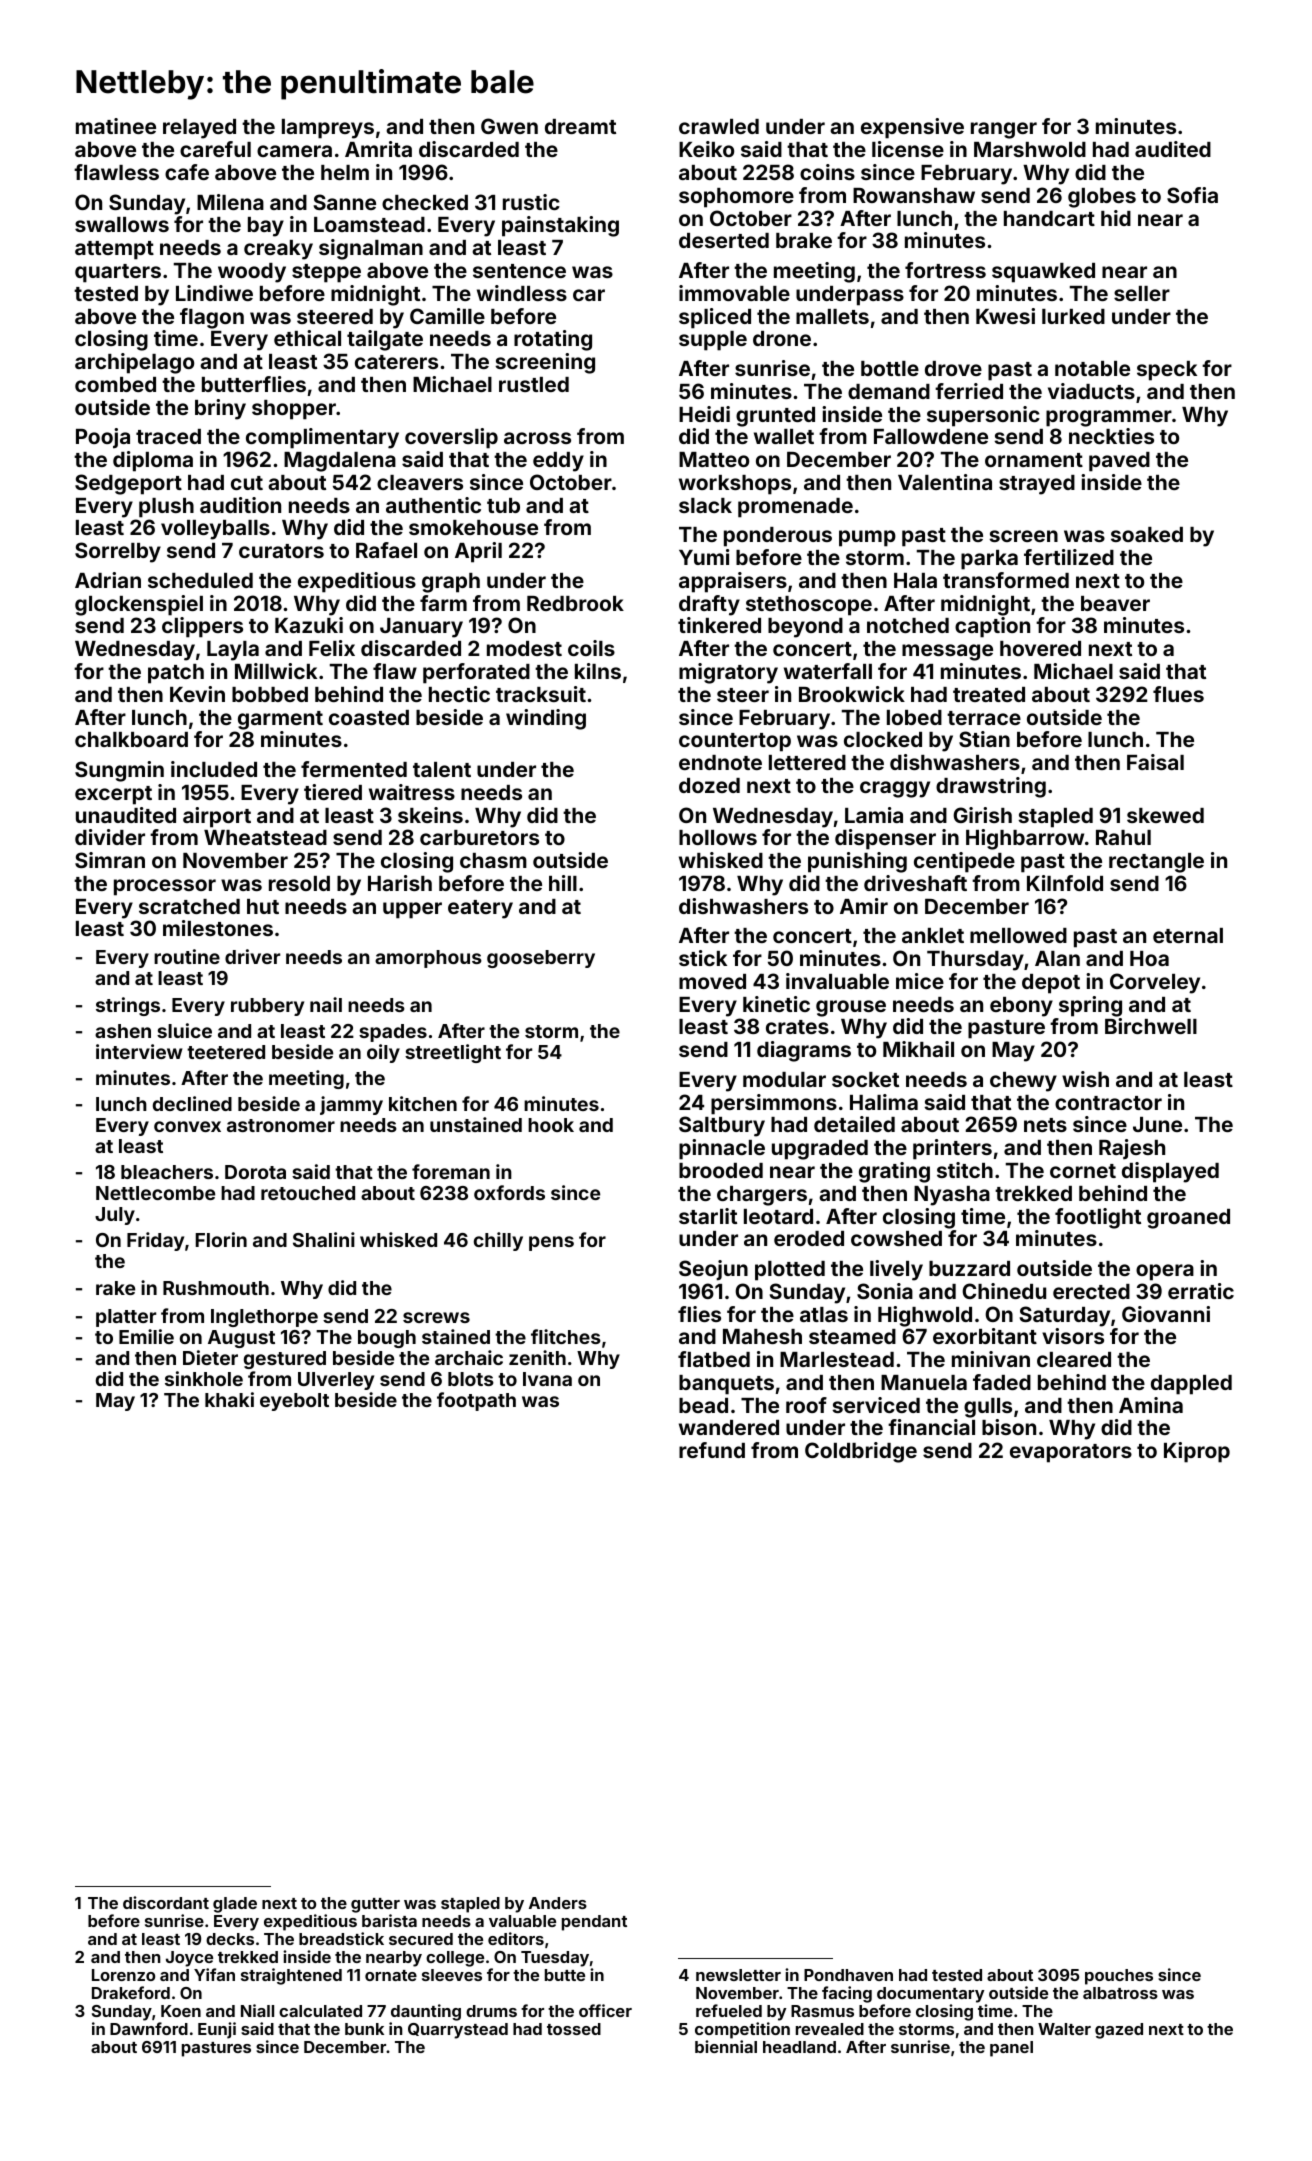 This document has height=2161, width=1312. Describe the element at coordinates (149, 2028) in the document. I see `Dawnford` at that location.
